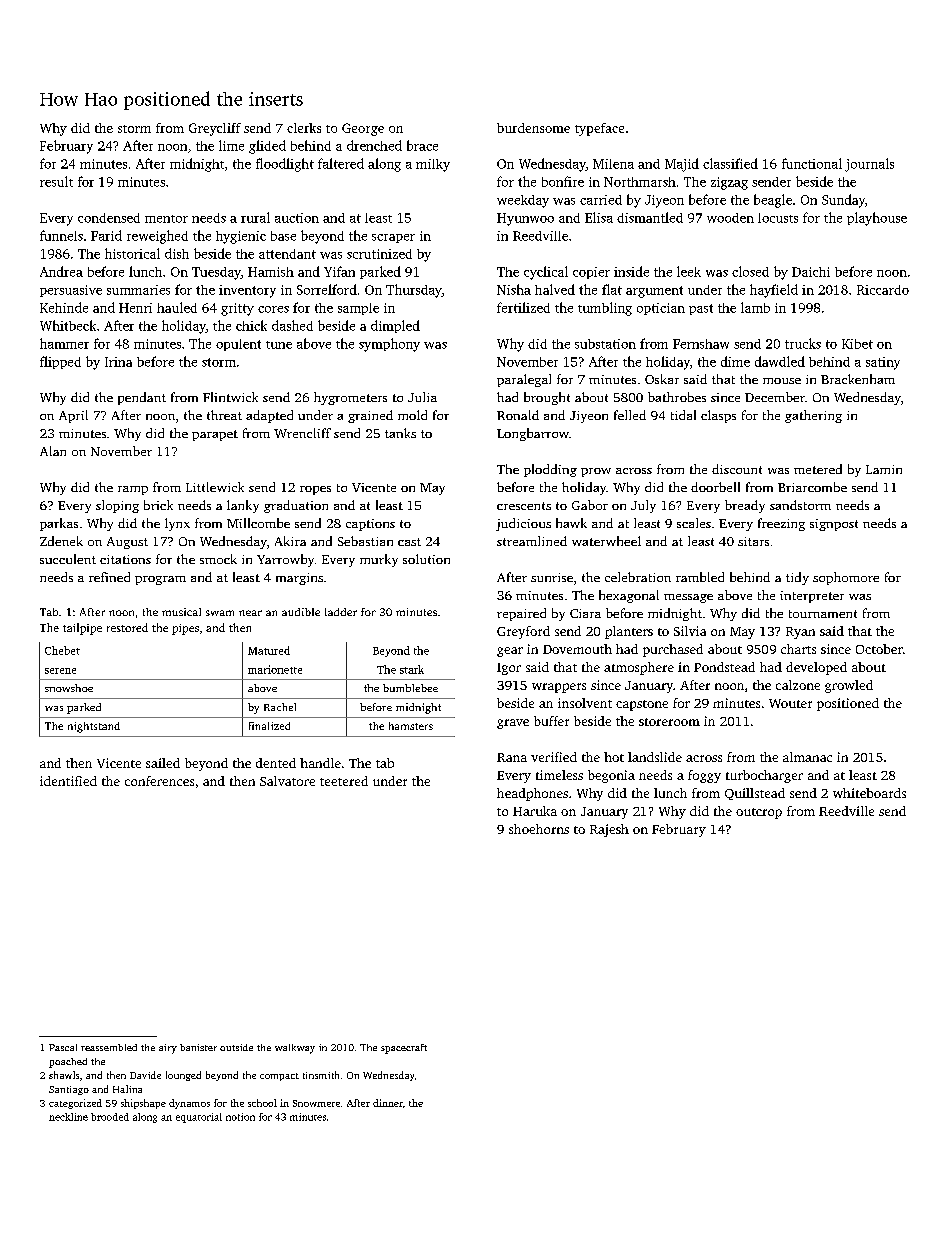  I want to click on cast, so click(409, 542).
